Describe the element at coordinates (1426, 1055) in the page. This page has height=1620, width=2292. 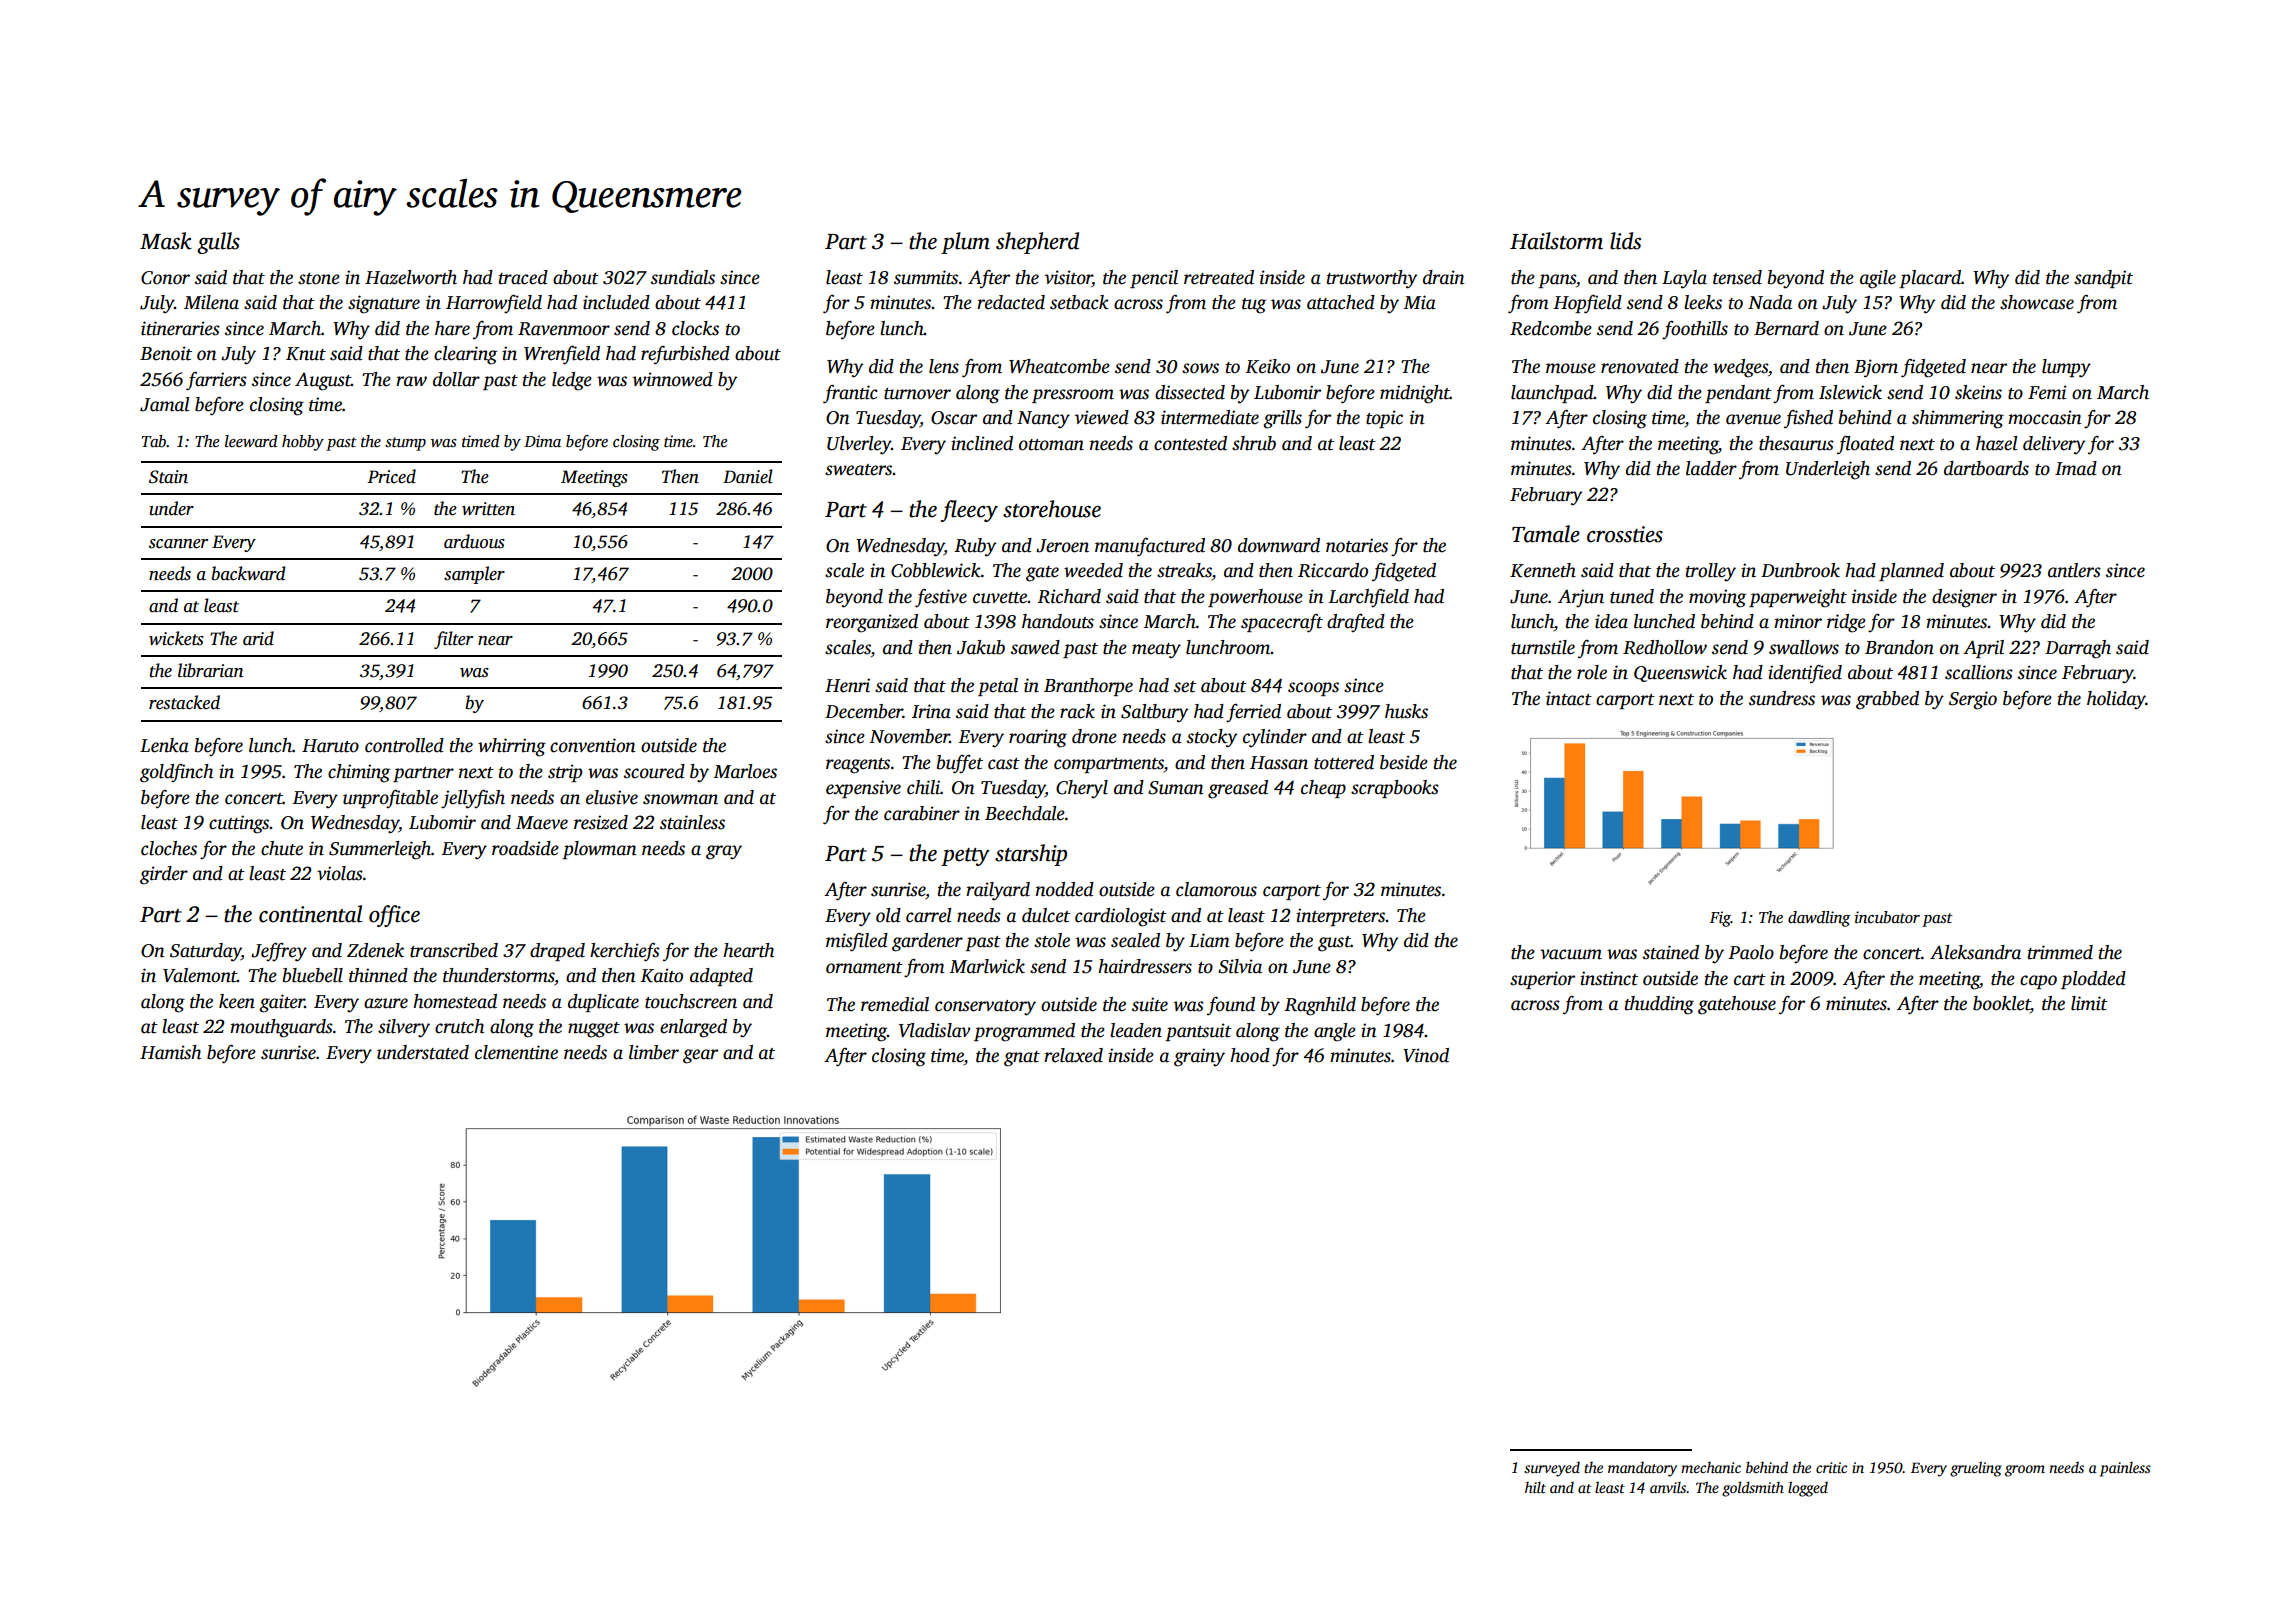
I see `Vinod` at that location.
